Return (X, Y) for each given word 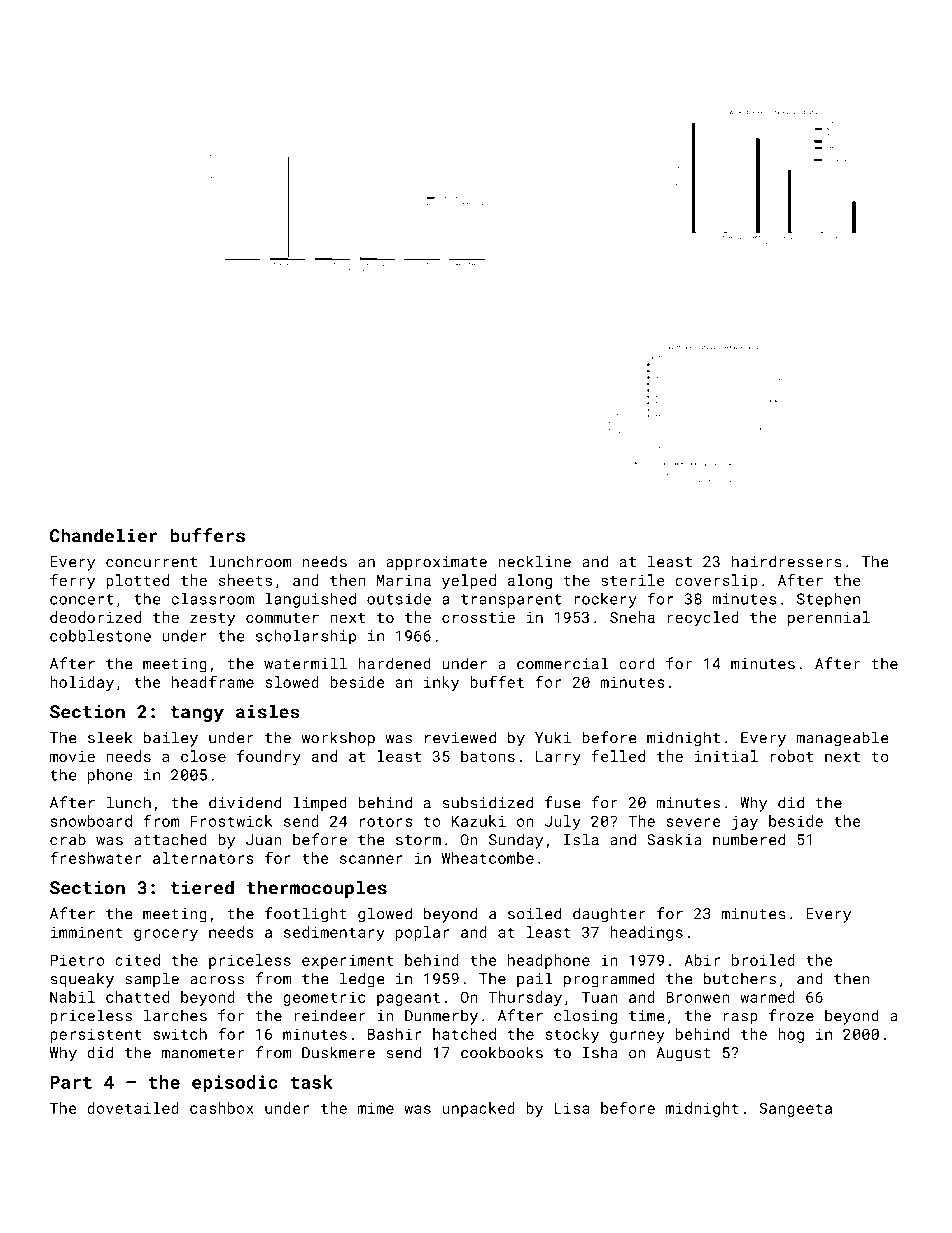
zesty (212, 620)
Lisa (572, 1108)
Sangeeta (795, 1109)
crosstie (478, 617)
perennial (829, 618)
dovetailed (133, 1108)
